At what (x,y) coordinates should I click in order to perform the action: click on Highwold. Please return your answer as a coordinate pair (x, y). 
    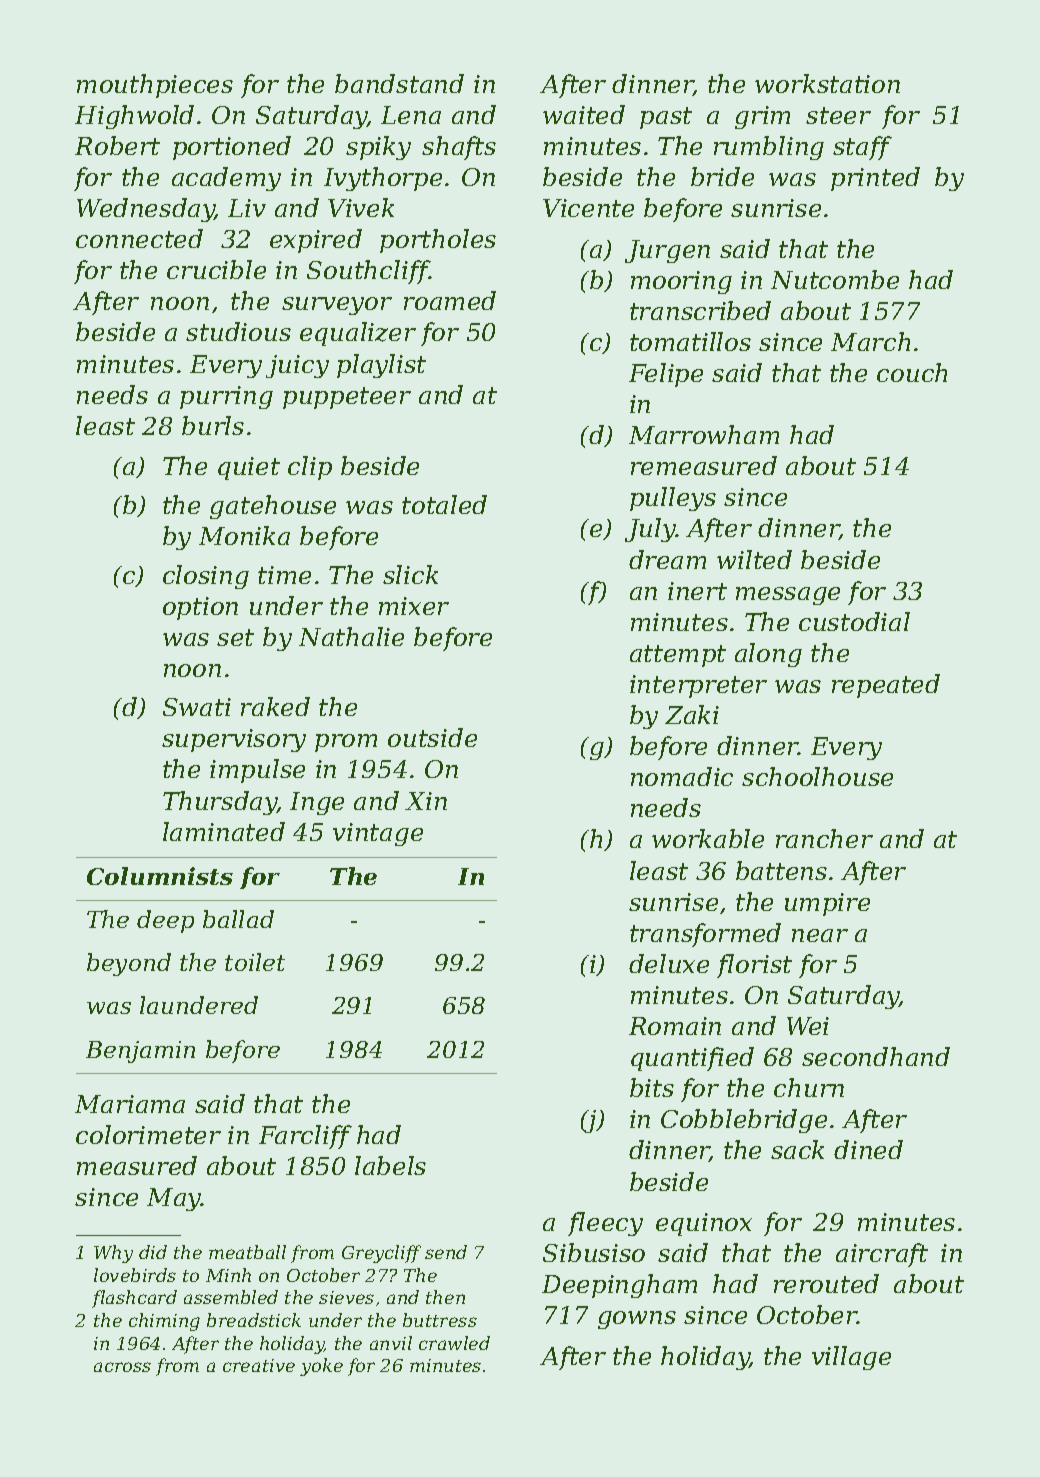
    Looking at the image, I should click on (134, 117).
